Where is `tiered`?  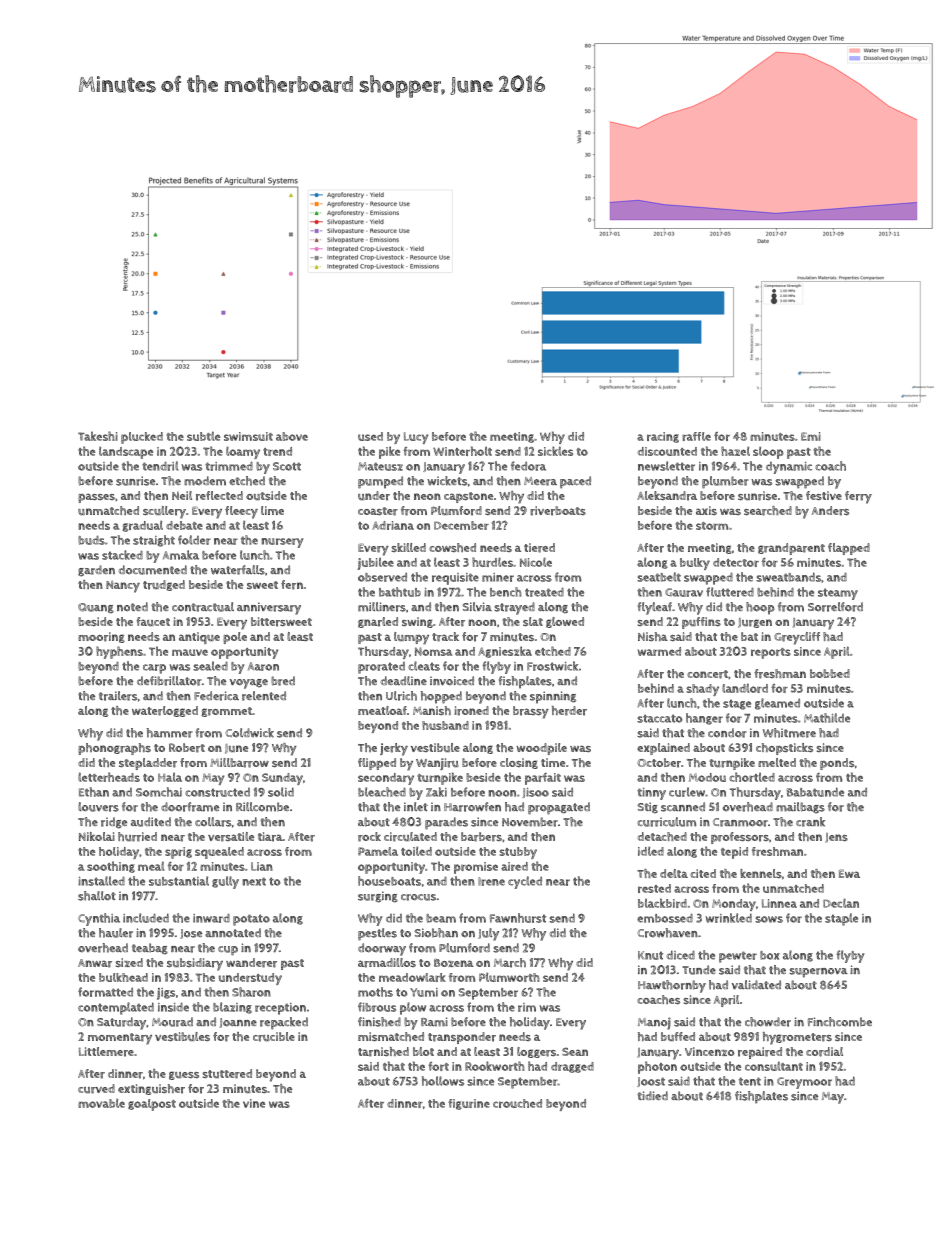 tiered is located at coordinates (539, 548).
